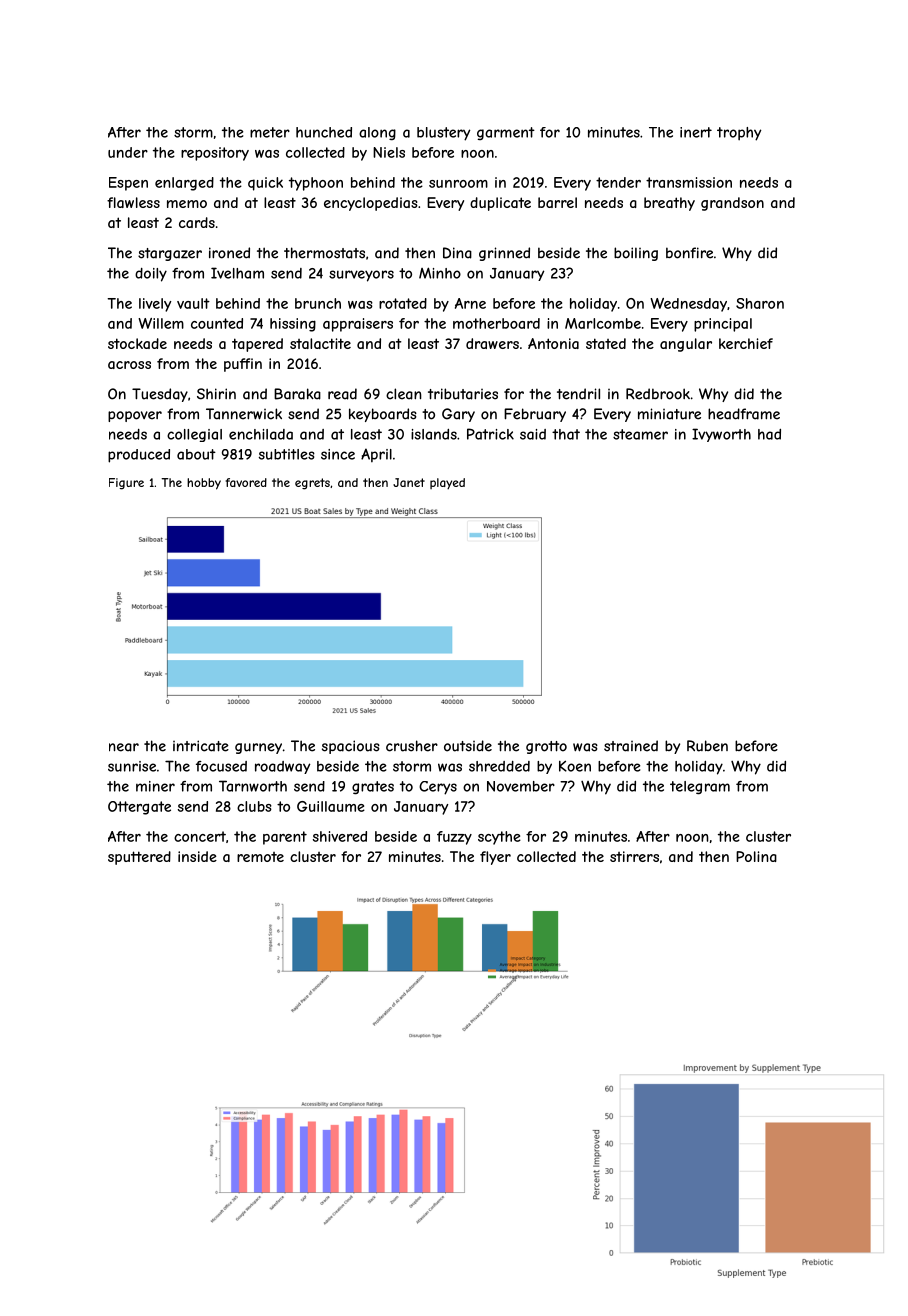 The height and width of the document is (1316, 908). What do you see at coordinates (204, 484) in the document?
I see `hobby` at bounding box center [204, 484].
